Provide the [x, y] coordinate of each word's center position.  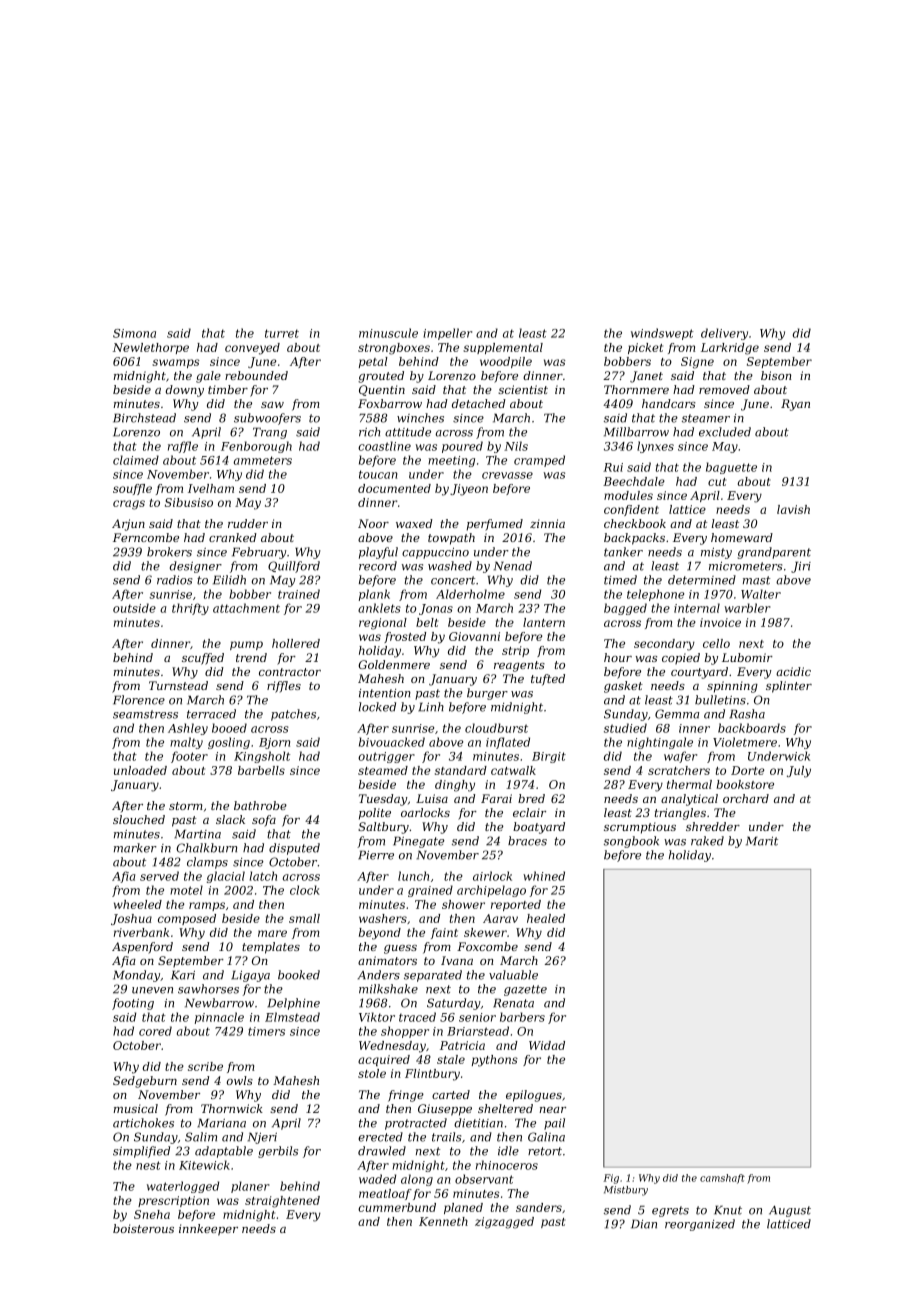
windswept [662, 334]
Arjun [128, 525]
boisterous [143, 1228]
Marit [762, 841]
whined [544, 876]
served [159, 876]
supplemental [503, 348]
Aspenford [142, 948]
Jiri [801, 567]
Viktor [377, 1017]
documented [394, 488]
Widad [547, 1045]
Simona [134, 333]
